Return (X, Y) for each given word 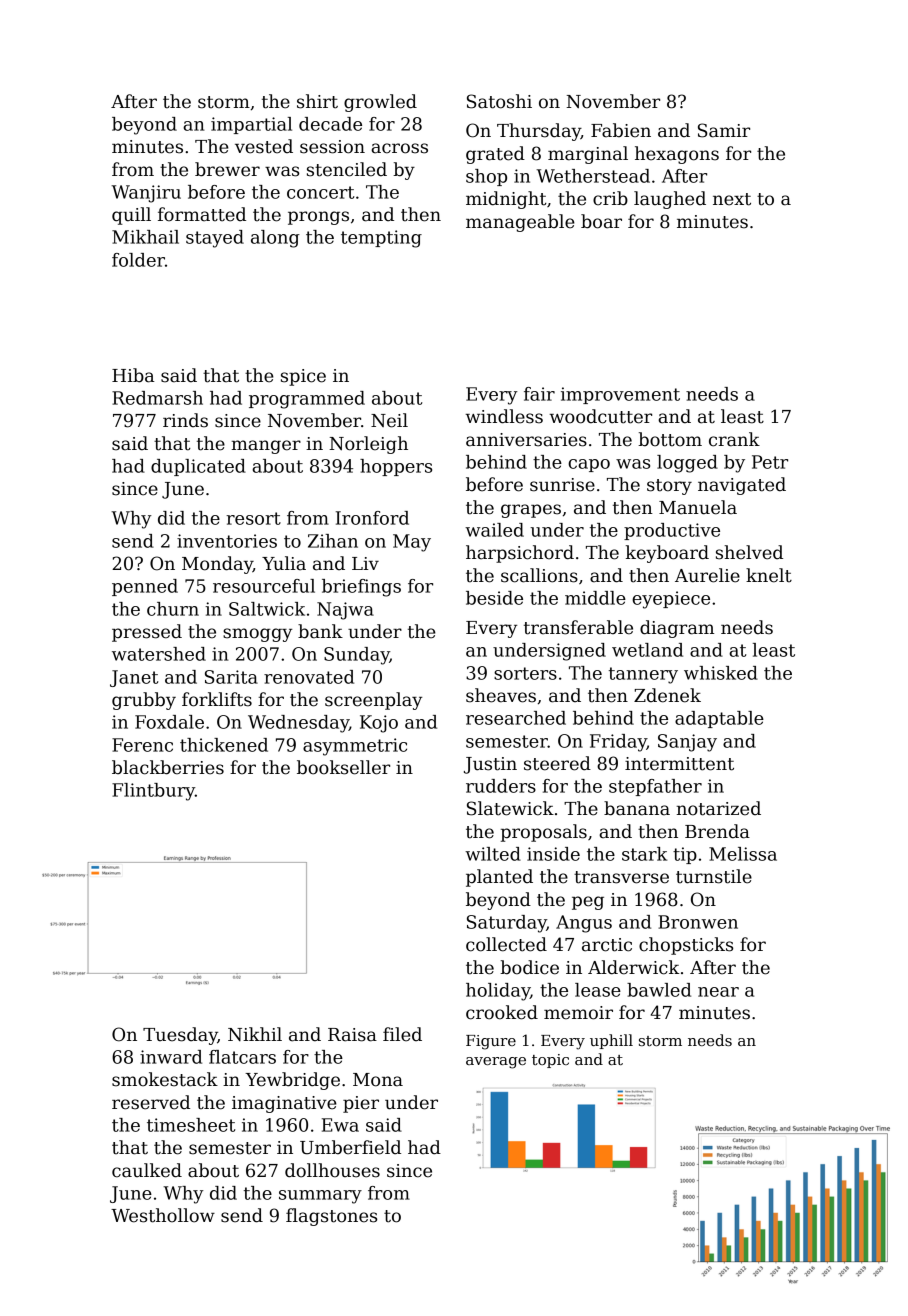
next (732, 199)
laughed (670, 200)
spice (303, 377)
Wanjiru (146, 194)
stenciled (347, 169)
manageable (520, 223)
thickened (224, 745)
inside (553, 854)
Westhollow (163, 1215)
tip (685, 855)
